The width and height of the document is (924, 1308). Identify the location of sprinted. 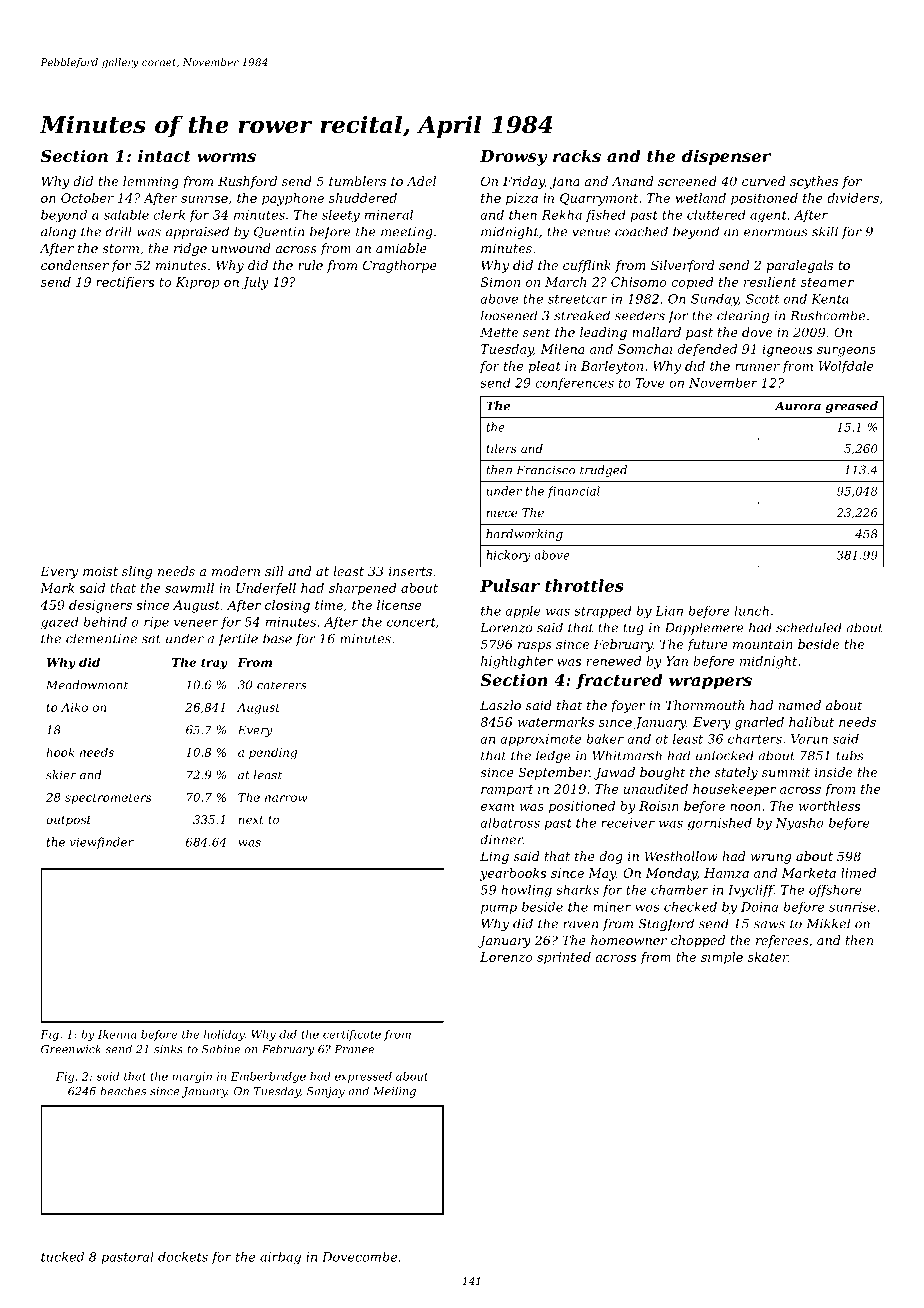
(564, 958).
